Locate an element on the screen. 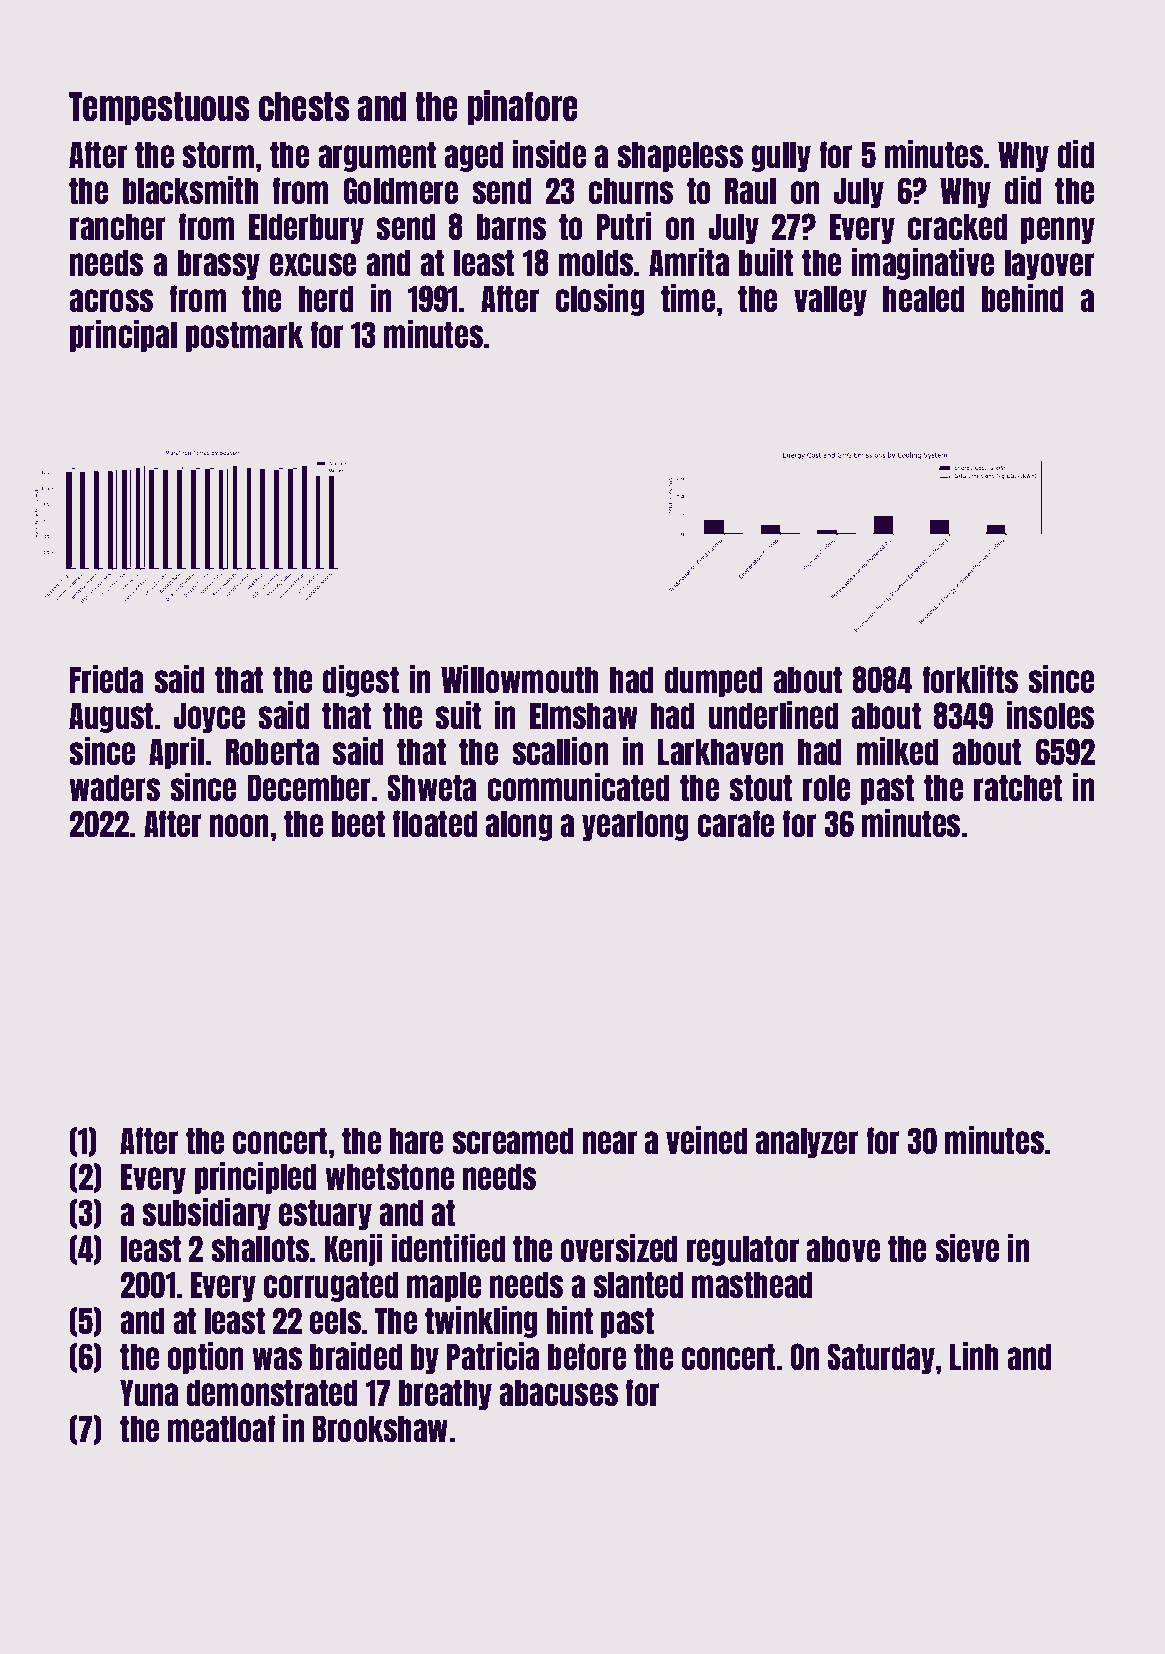 The height and width of the screenshot is (1654, 1165). sieve is located at coordinates (967, 1248).
